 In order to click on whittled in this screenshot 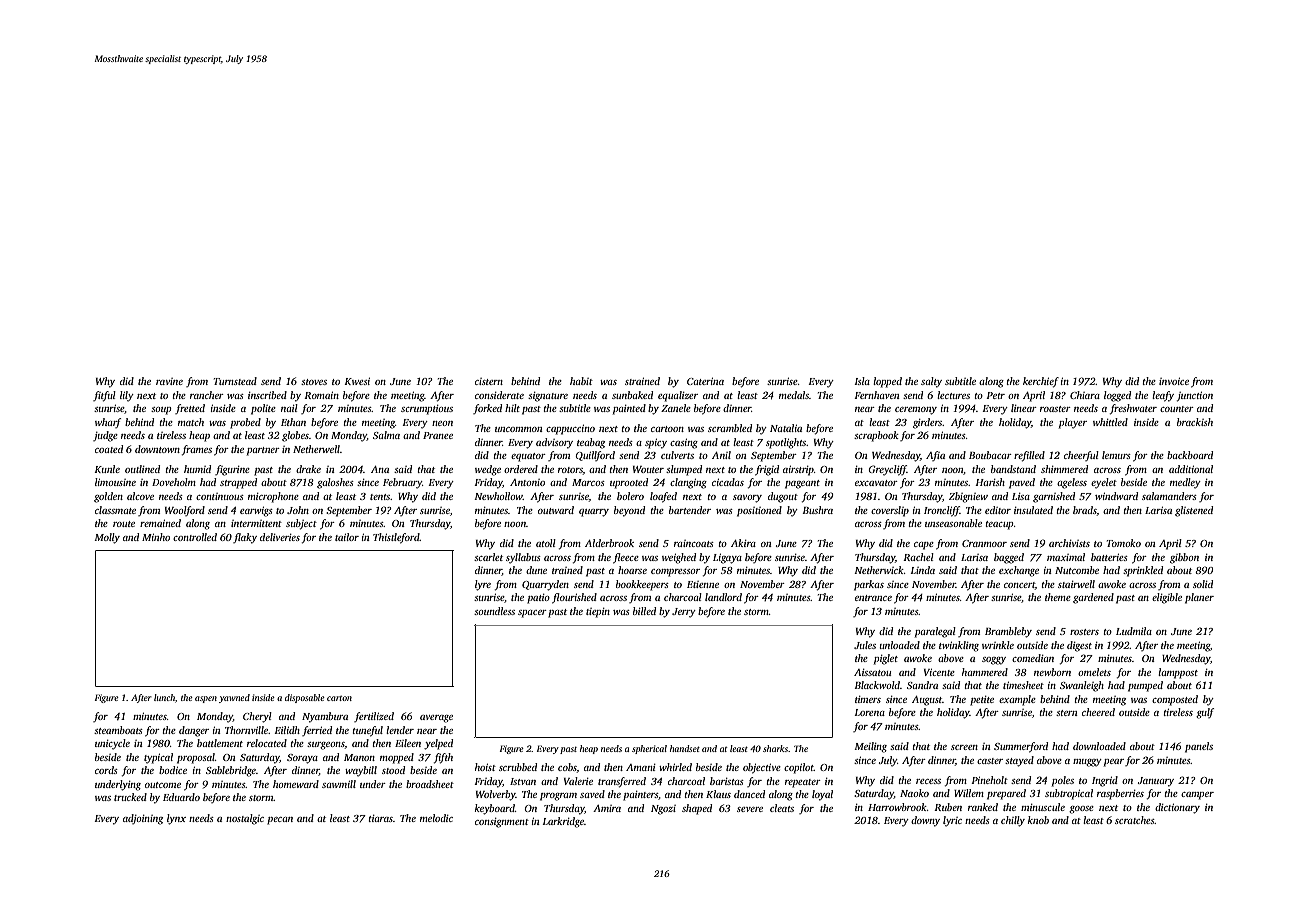, I will do `click(1110, 422)`.
